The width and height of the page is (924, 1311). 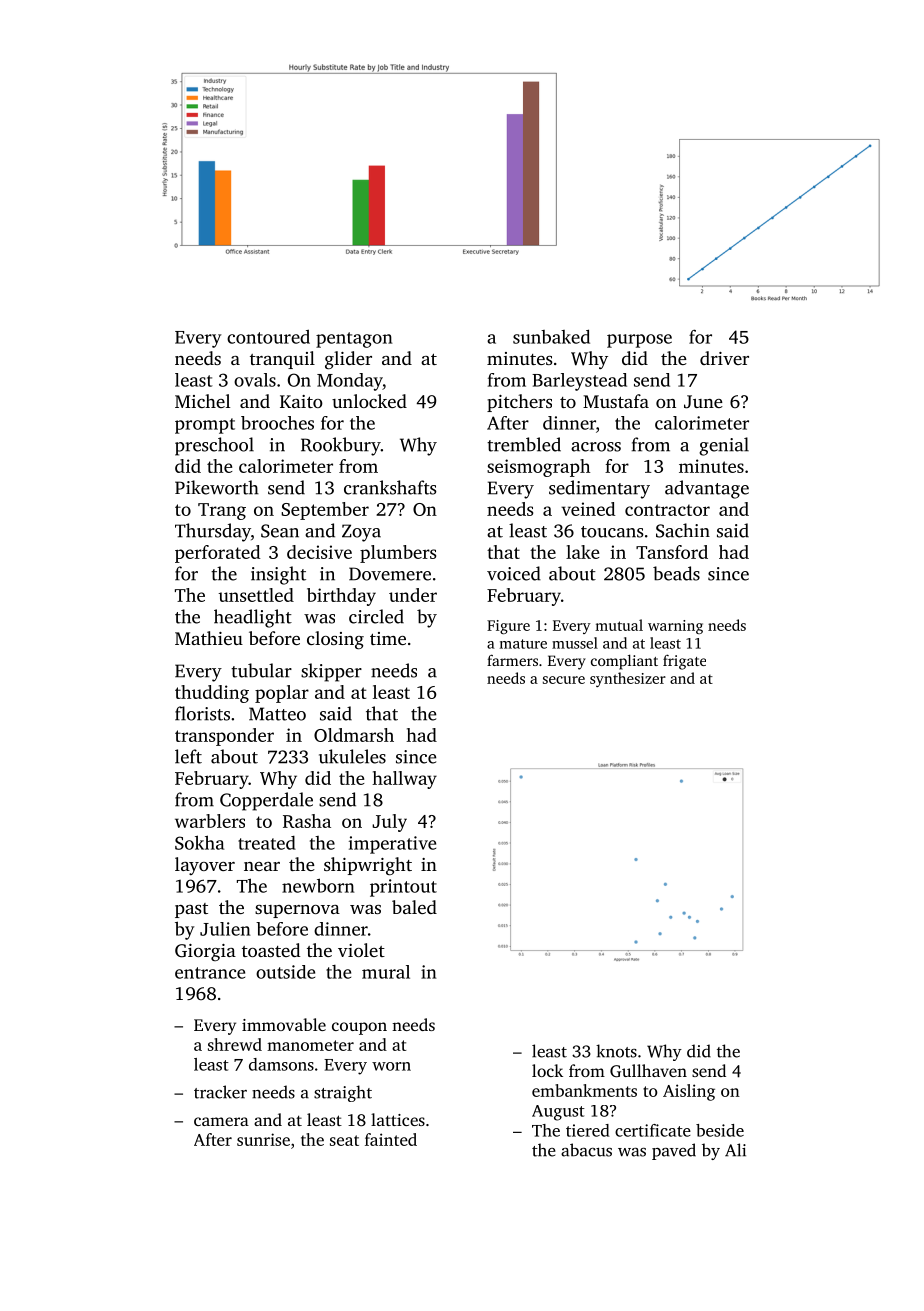 What do you see at coordinates (221, 1121) in the page?
I see `camera` at bounding box center [221, 1121].
